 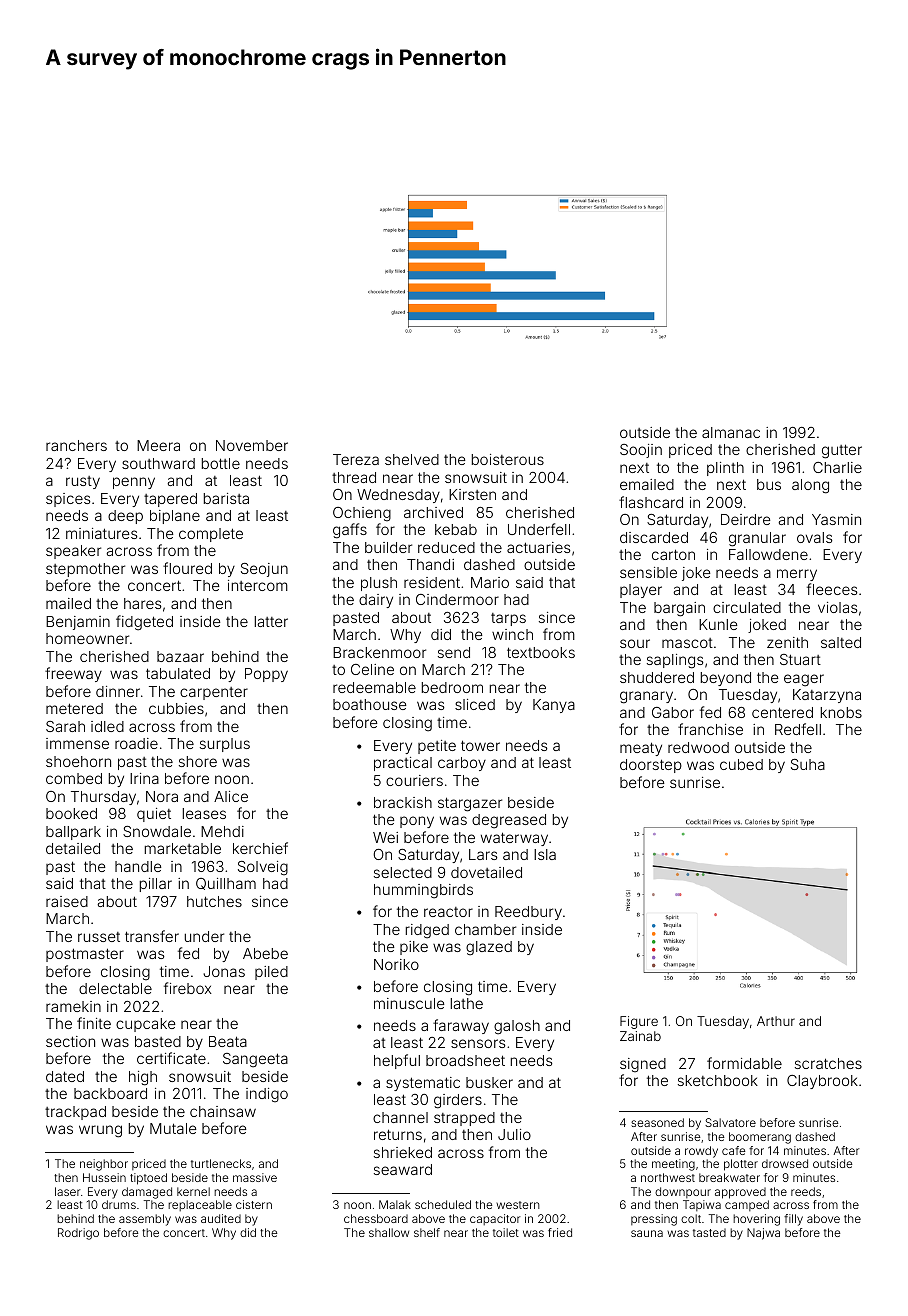 What do you see at coordinates (437, 747) in the screenshot?
I see `petite` at bounding box center [437, 747].
